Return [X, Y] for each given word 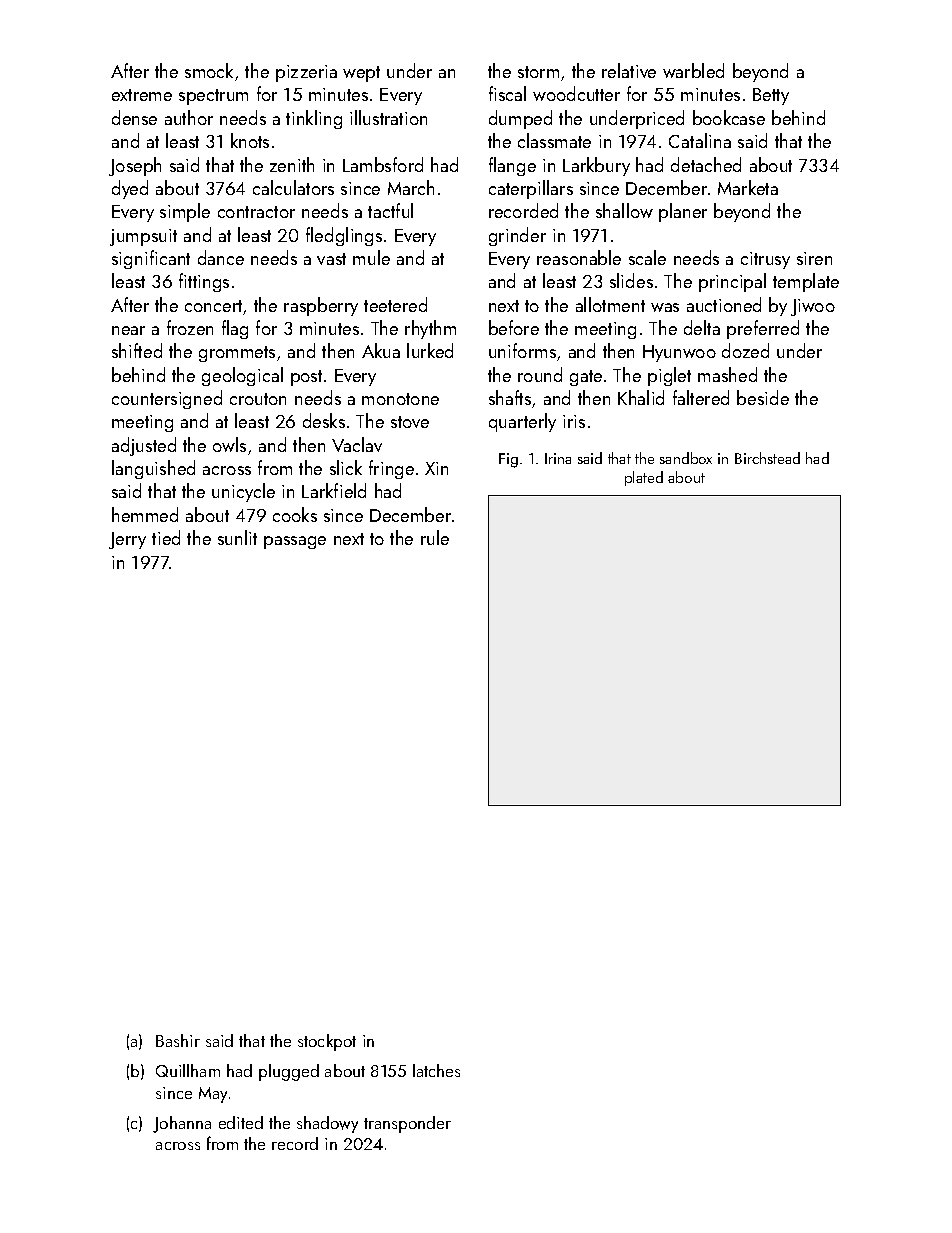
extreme [142, 95]
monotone [400, 399]
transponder [407, 1124]
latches [436, 1070]
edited [241, 1122]
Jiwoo [813, 307]
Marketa [748, 187]
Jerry [127, 540]
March [411, 187]
